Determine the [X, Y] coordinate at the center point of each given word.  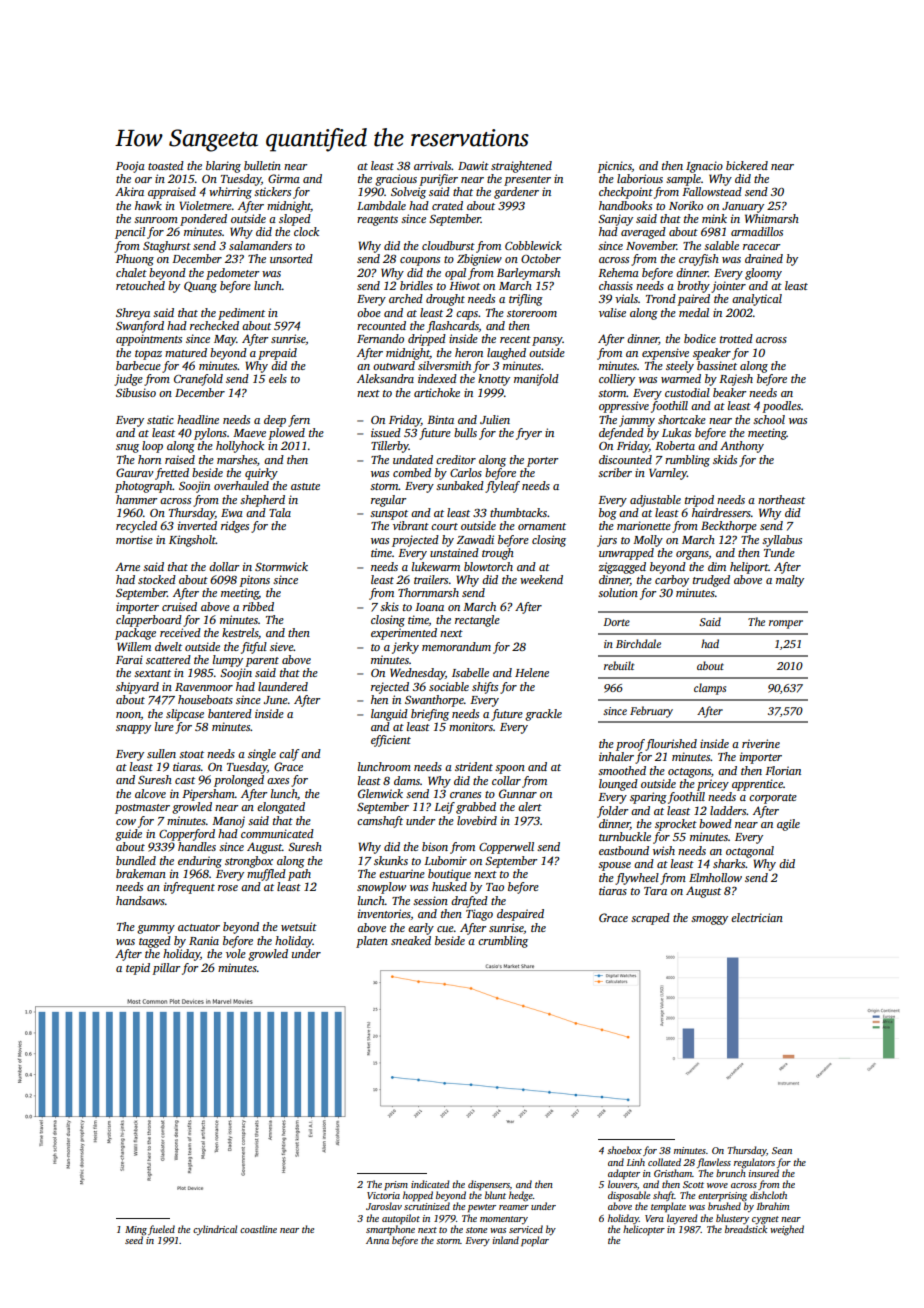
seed [134, 1240]
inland [506, 1240]
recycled [136, 527]
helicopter [644, 1230]
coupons [420, 261]
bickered [747, 165]
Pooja [130, 167]
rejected [390, 688]
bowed [715, 823]
